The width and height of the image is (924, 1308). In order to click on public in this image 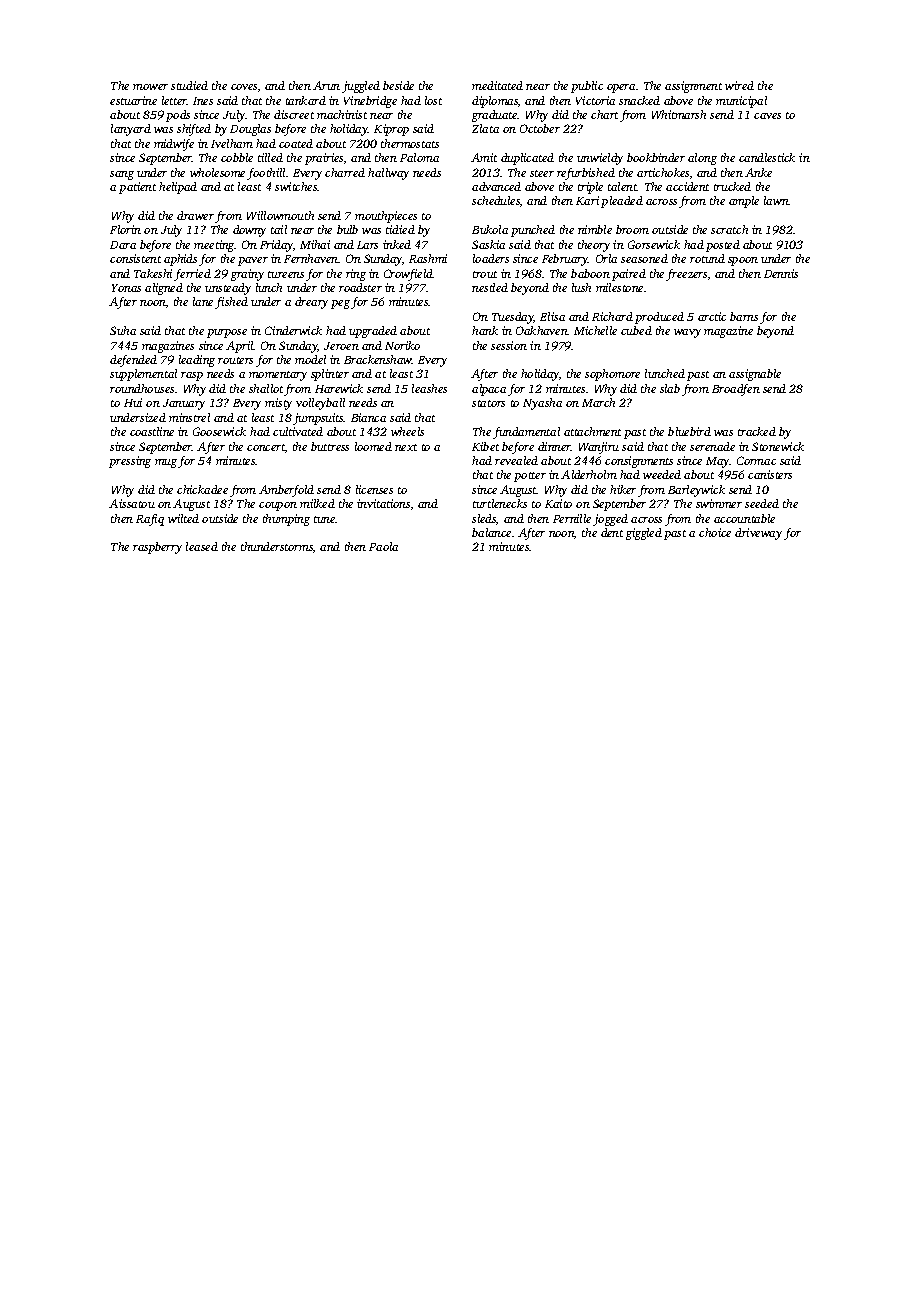, I will do `click(587, 87)`.
